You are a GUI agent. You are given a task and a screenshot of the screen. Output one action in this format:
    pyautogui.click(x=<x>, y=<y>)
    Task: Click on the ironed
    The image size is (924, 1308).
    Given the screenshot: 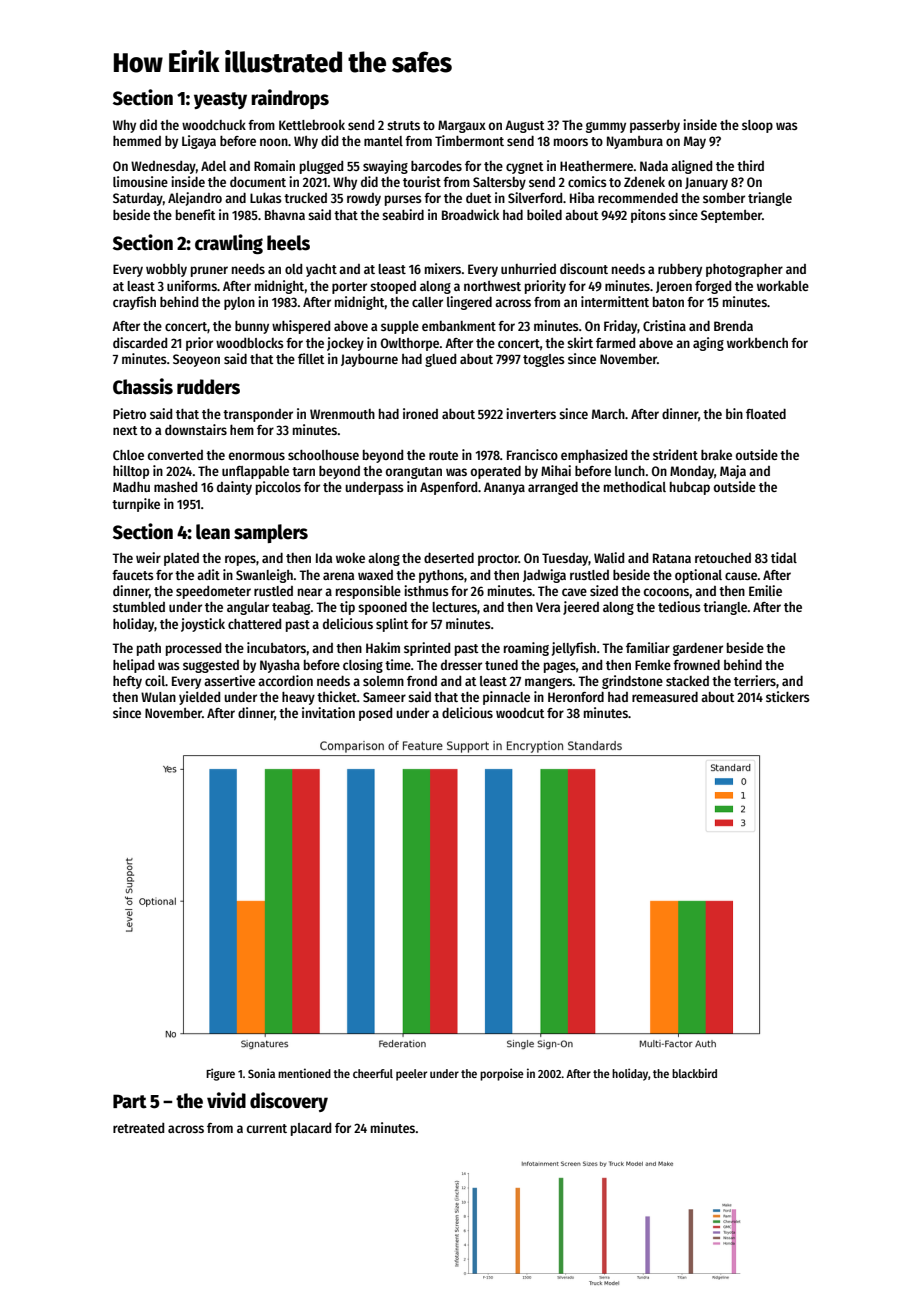 What is the action you would take?
    pyautogui.click(x=420, y=413)
